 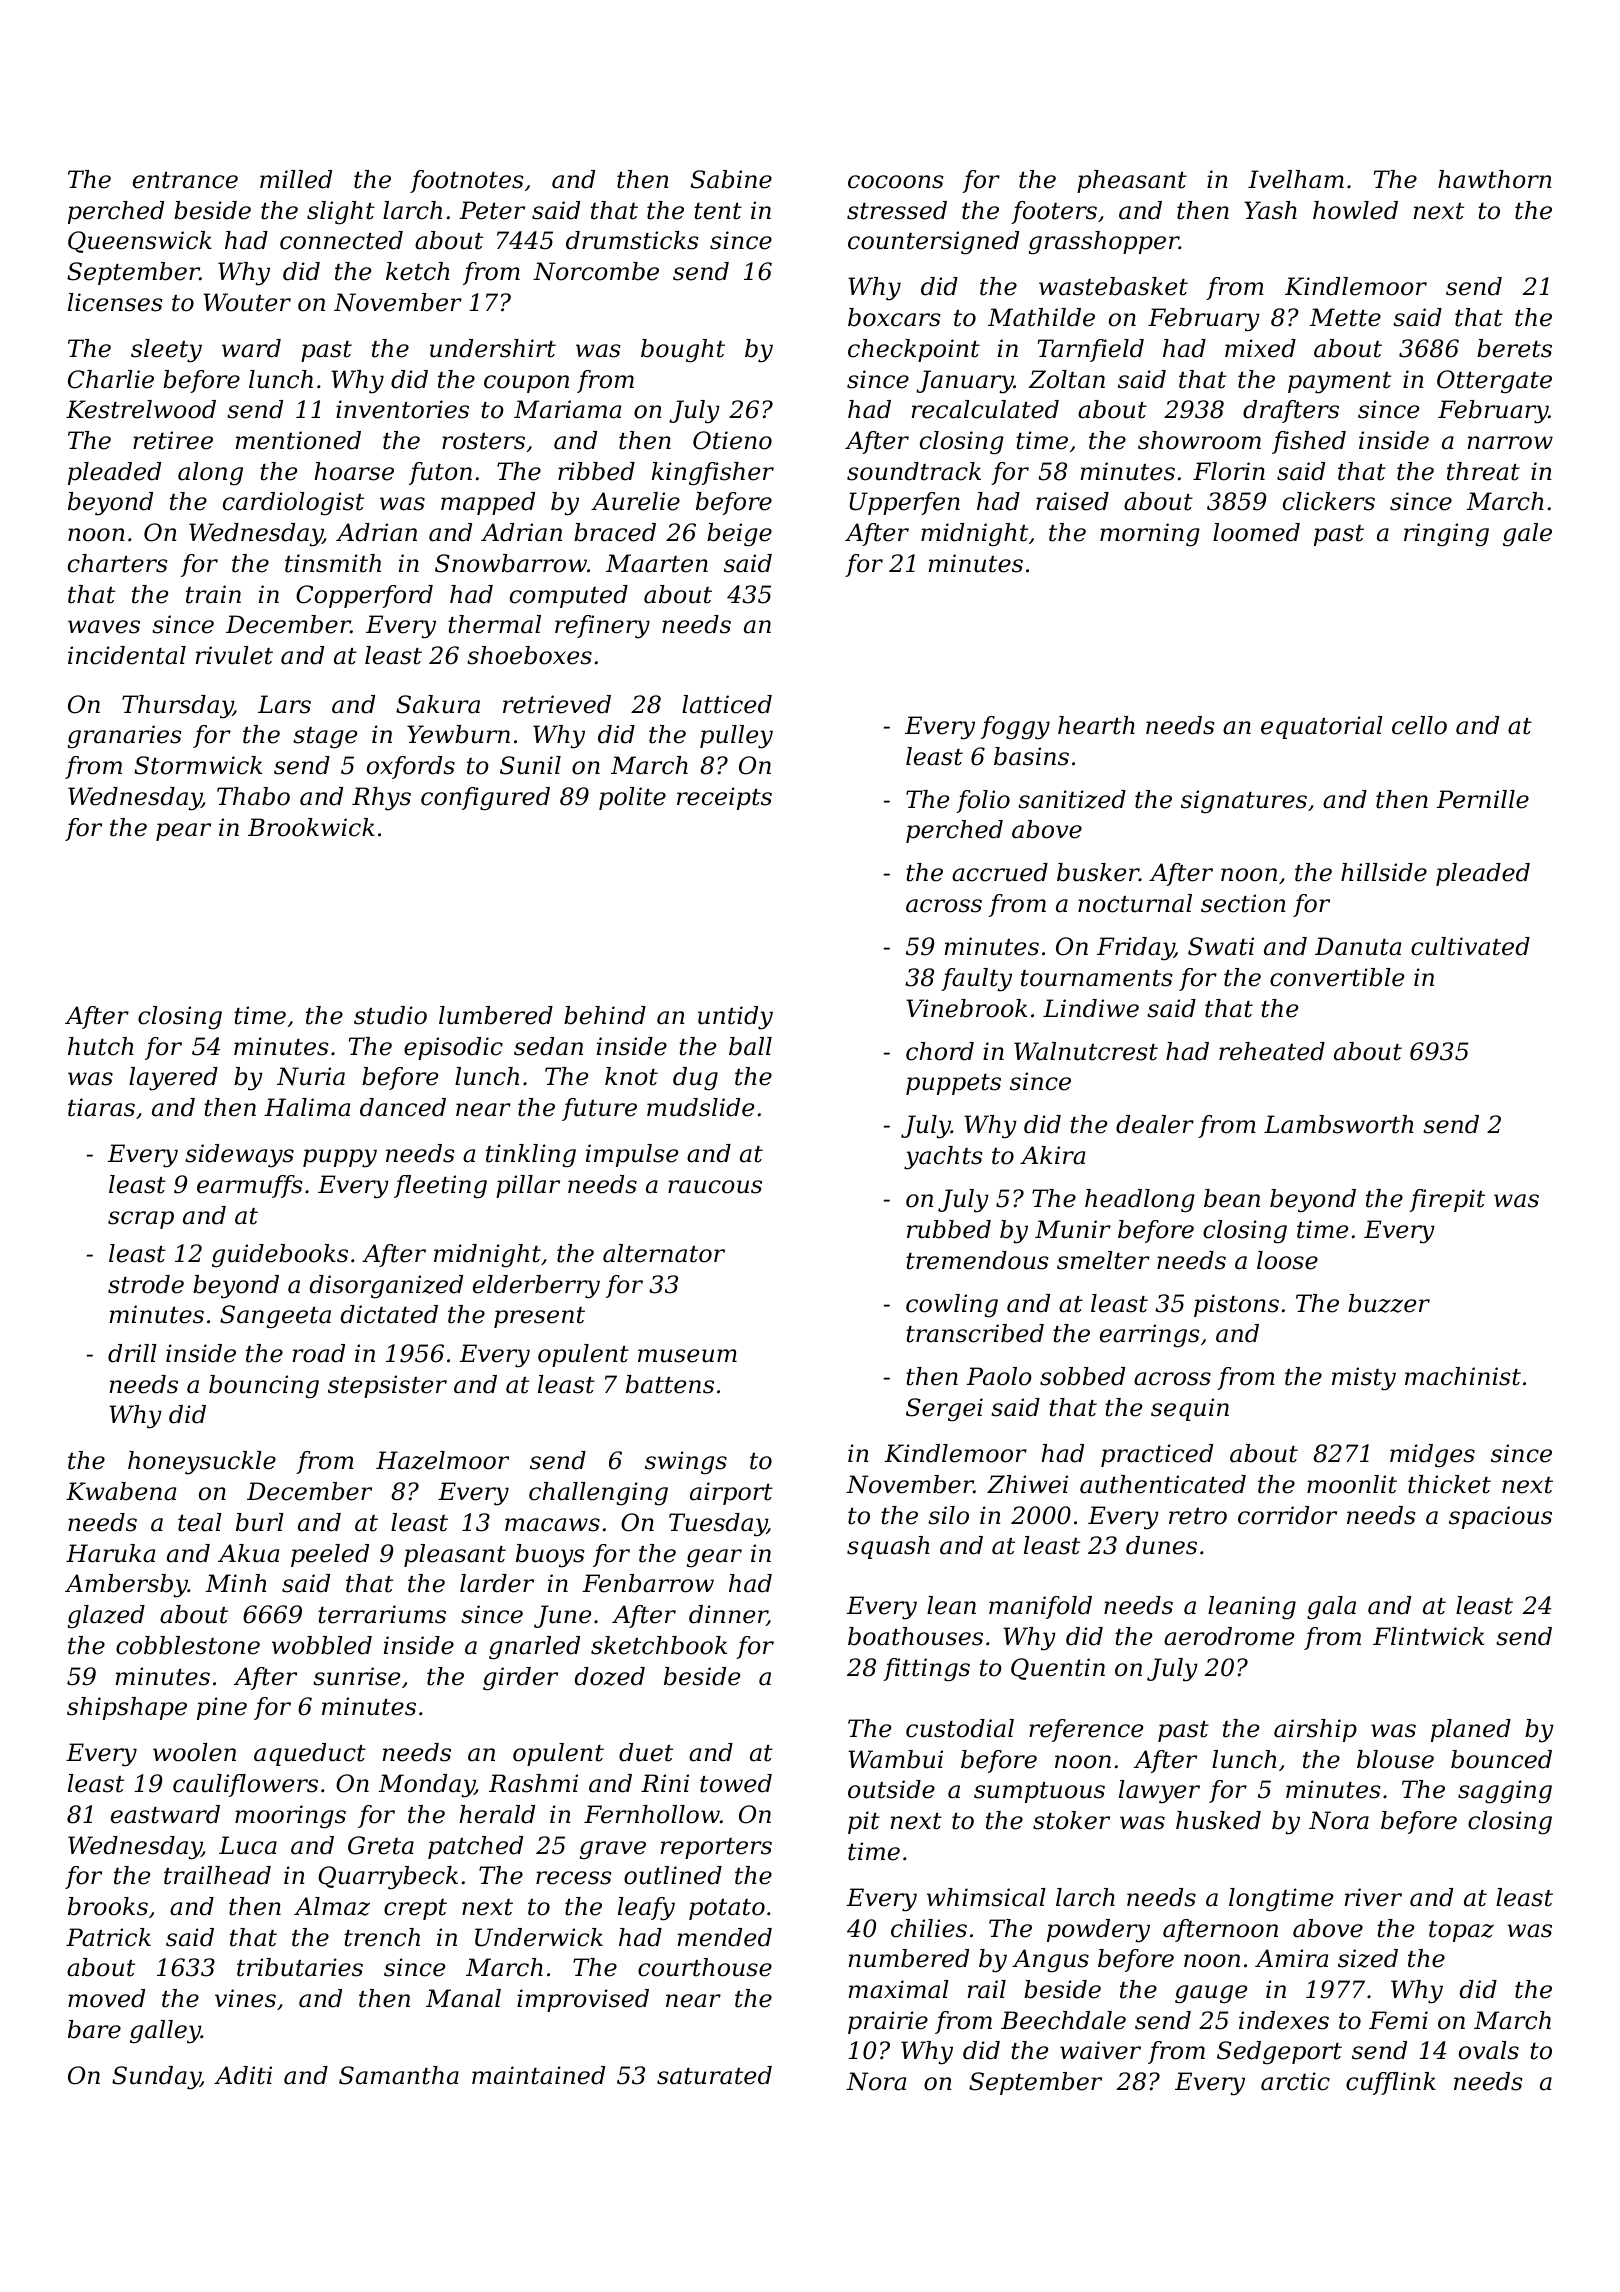 What do you see at coordinates (648, 1583) in the screenshot?
I see `Fenbarrow` at bounding box center [648, 1583].
